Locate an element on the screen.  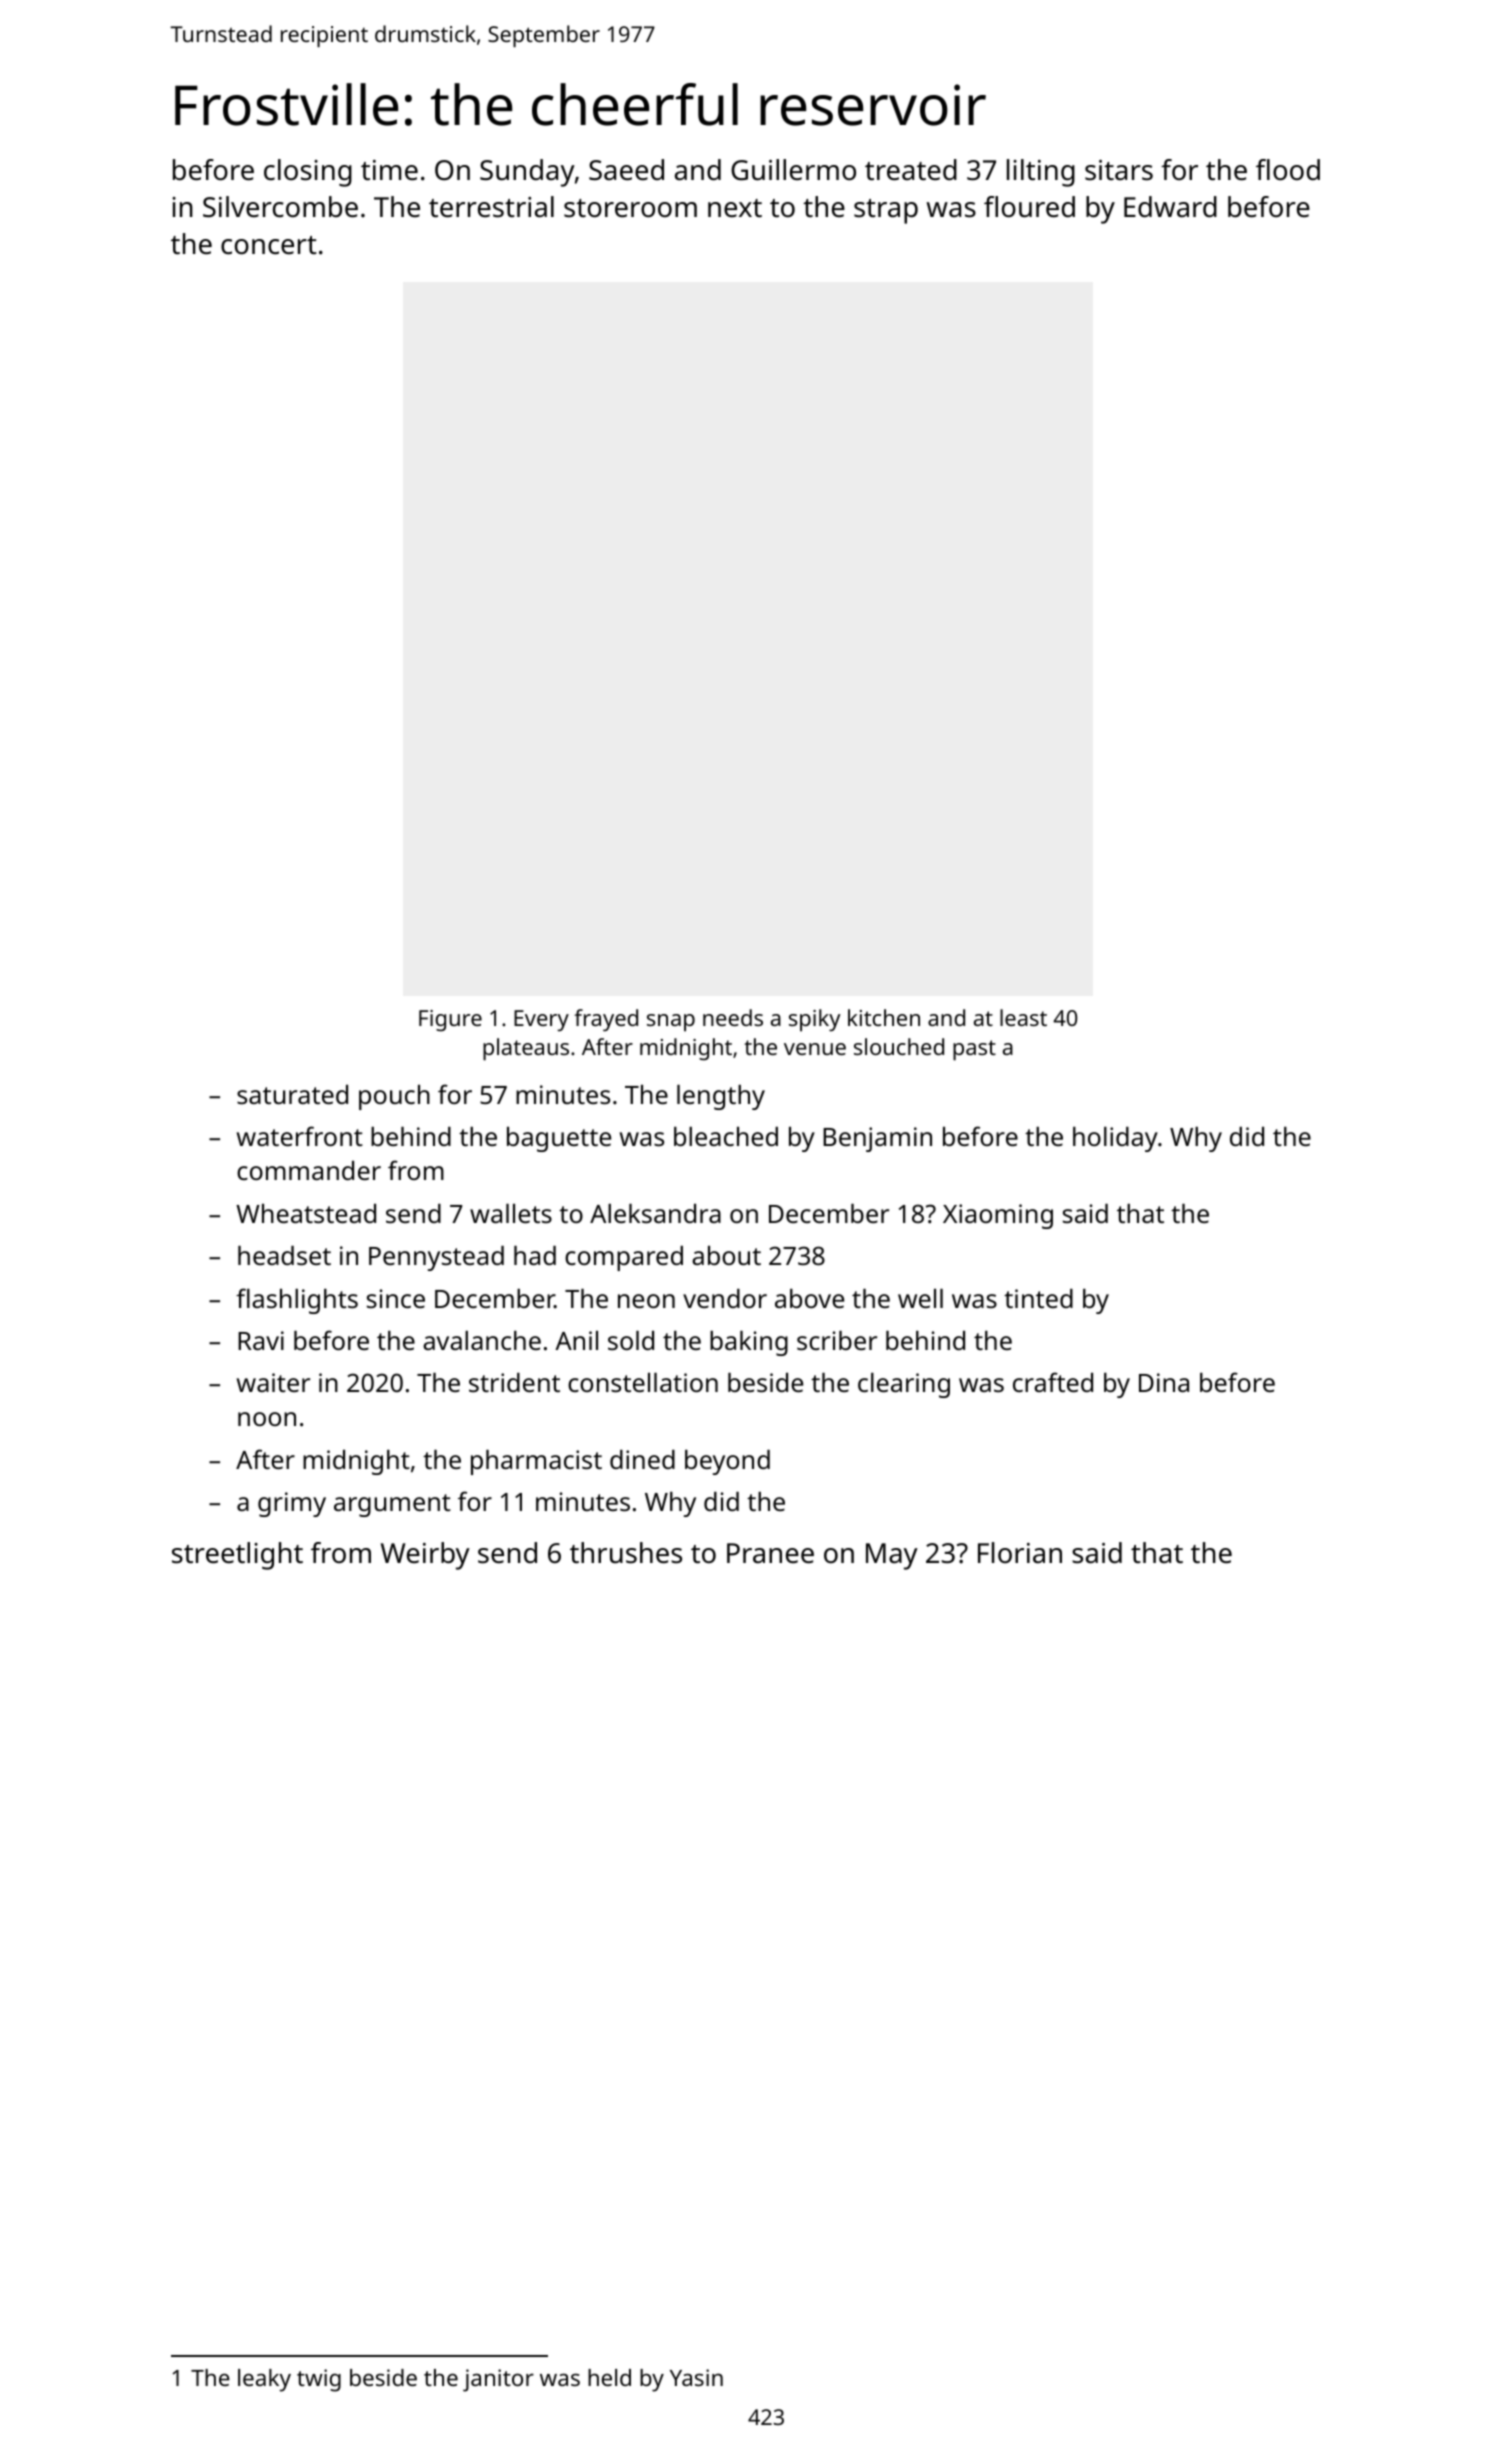
kitchen is located at coordinates (884, 1017).
